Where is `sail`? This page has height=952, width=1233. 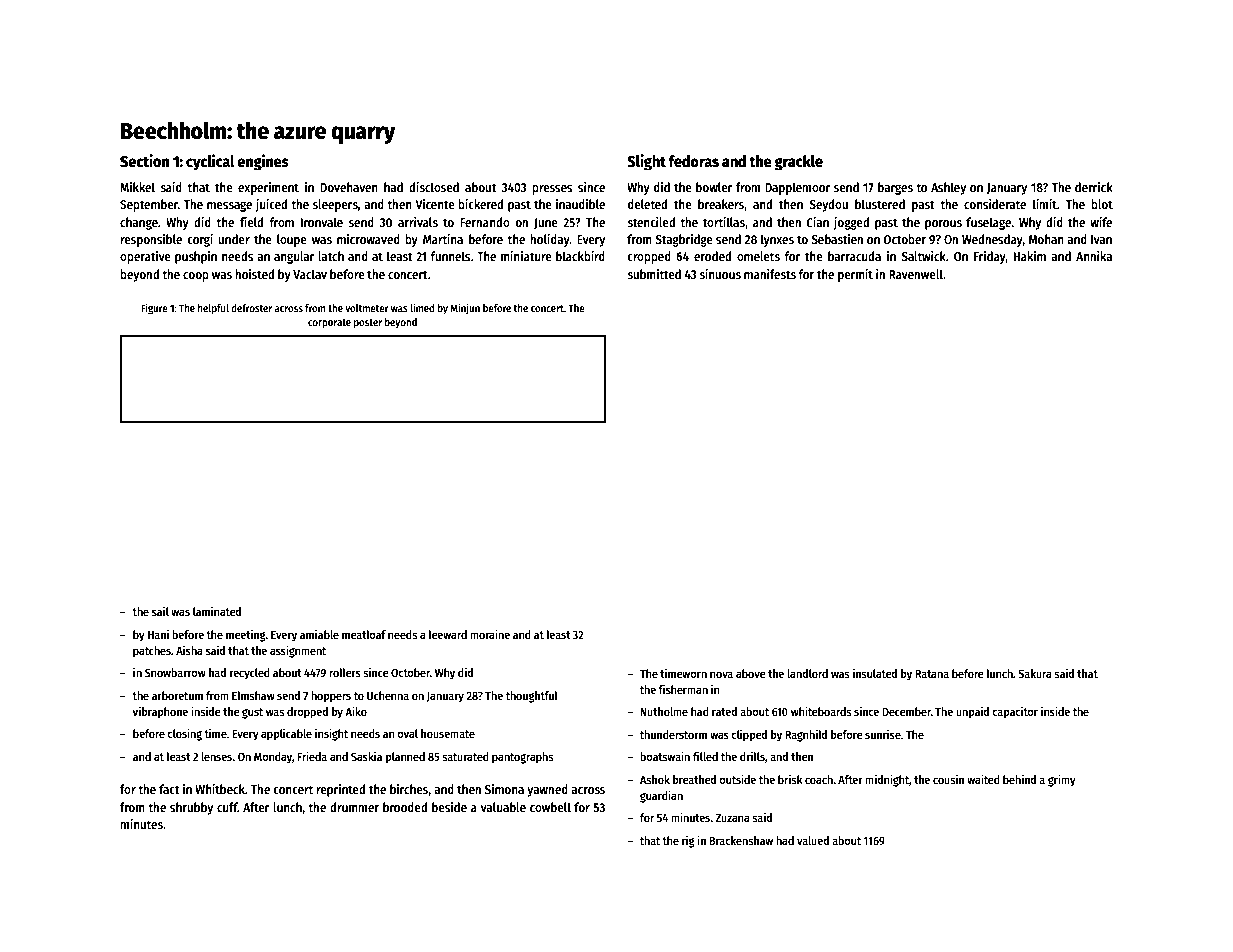
sail is located at coordinates (160, 611).
